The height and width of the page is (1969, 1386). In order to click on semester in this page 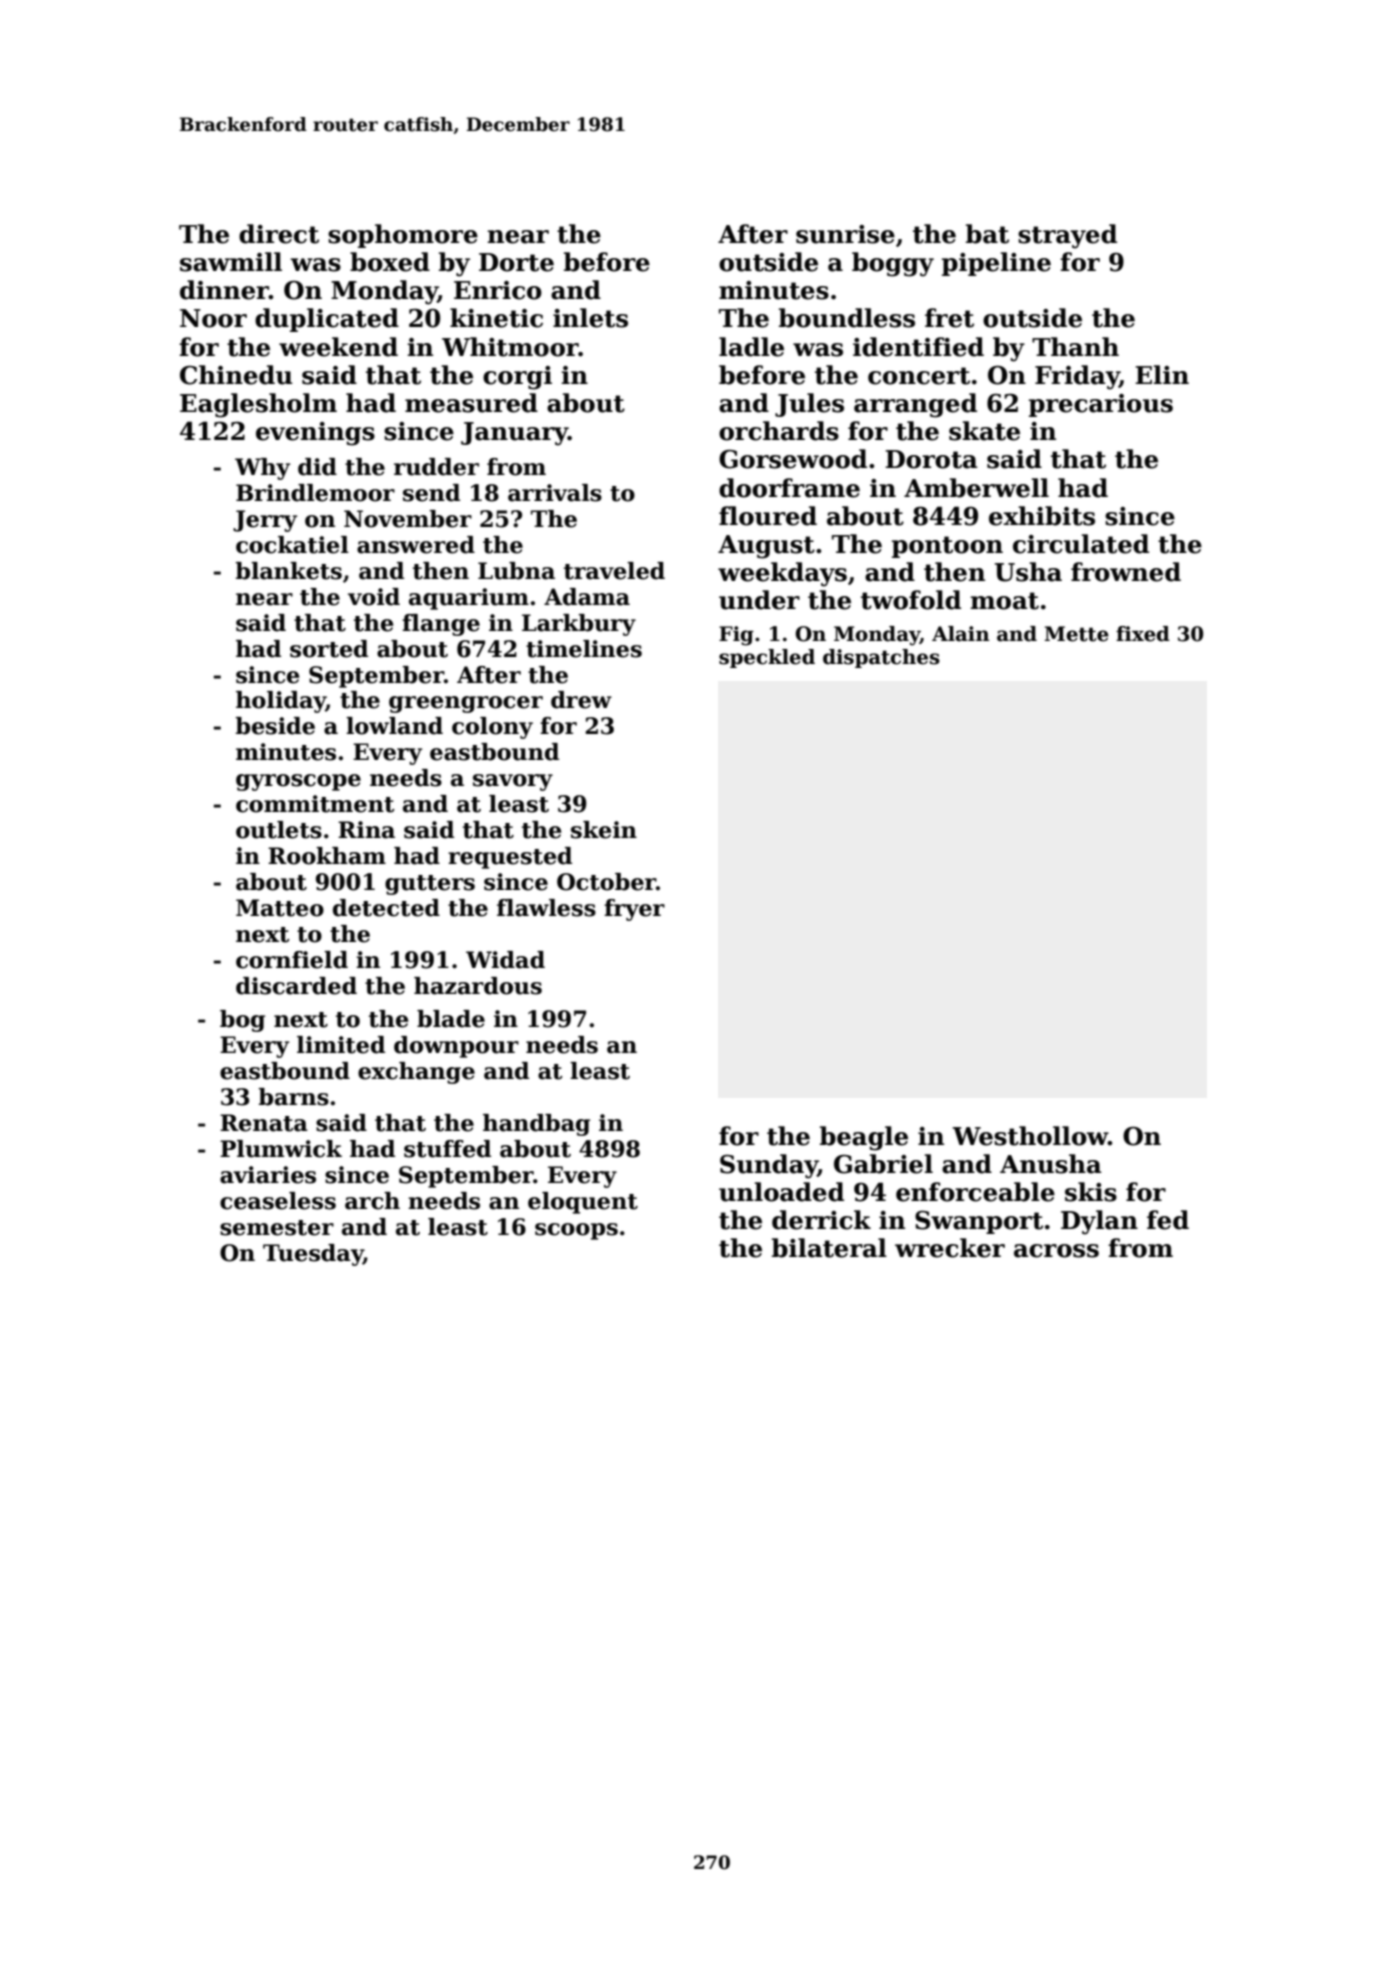, I will do `click(277, 1228)`.
